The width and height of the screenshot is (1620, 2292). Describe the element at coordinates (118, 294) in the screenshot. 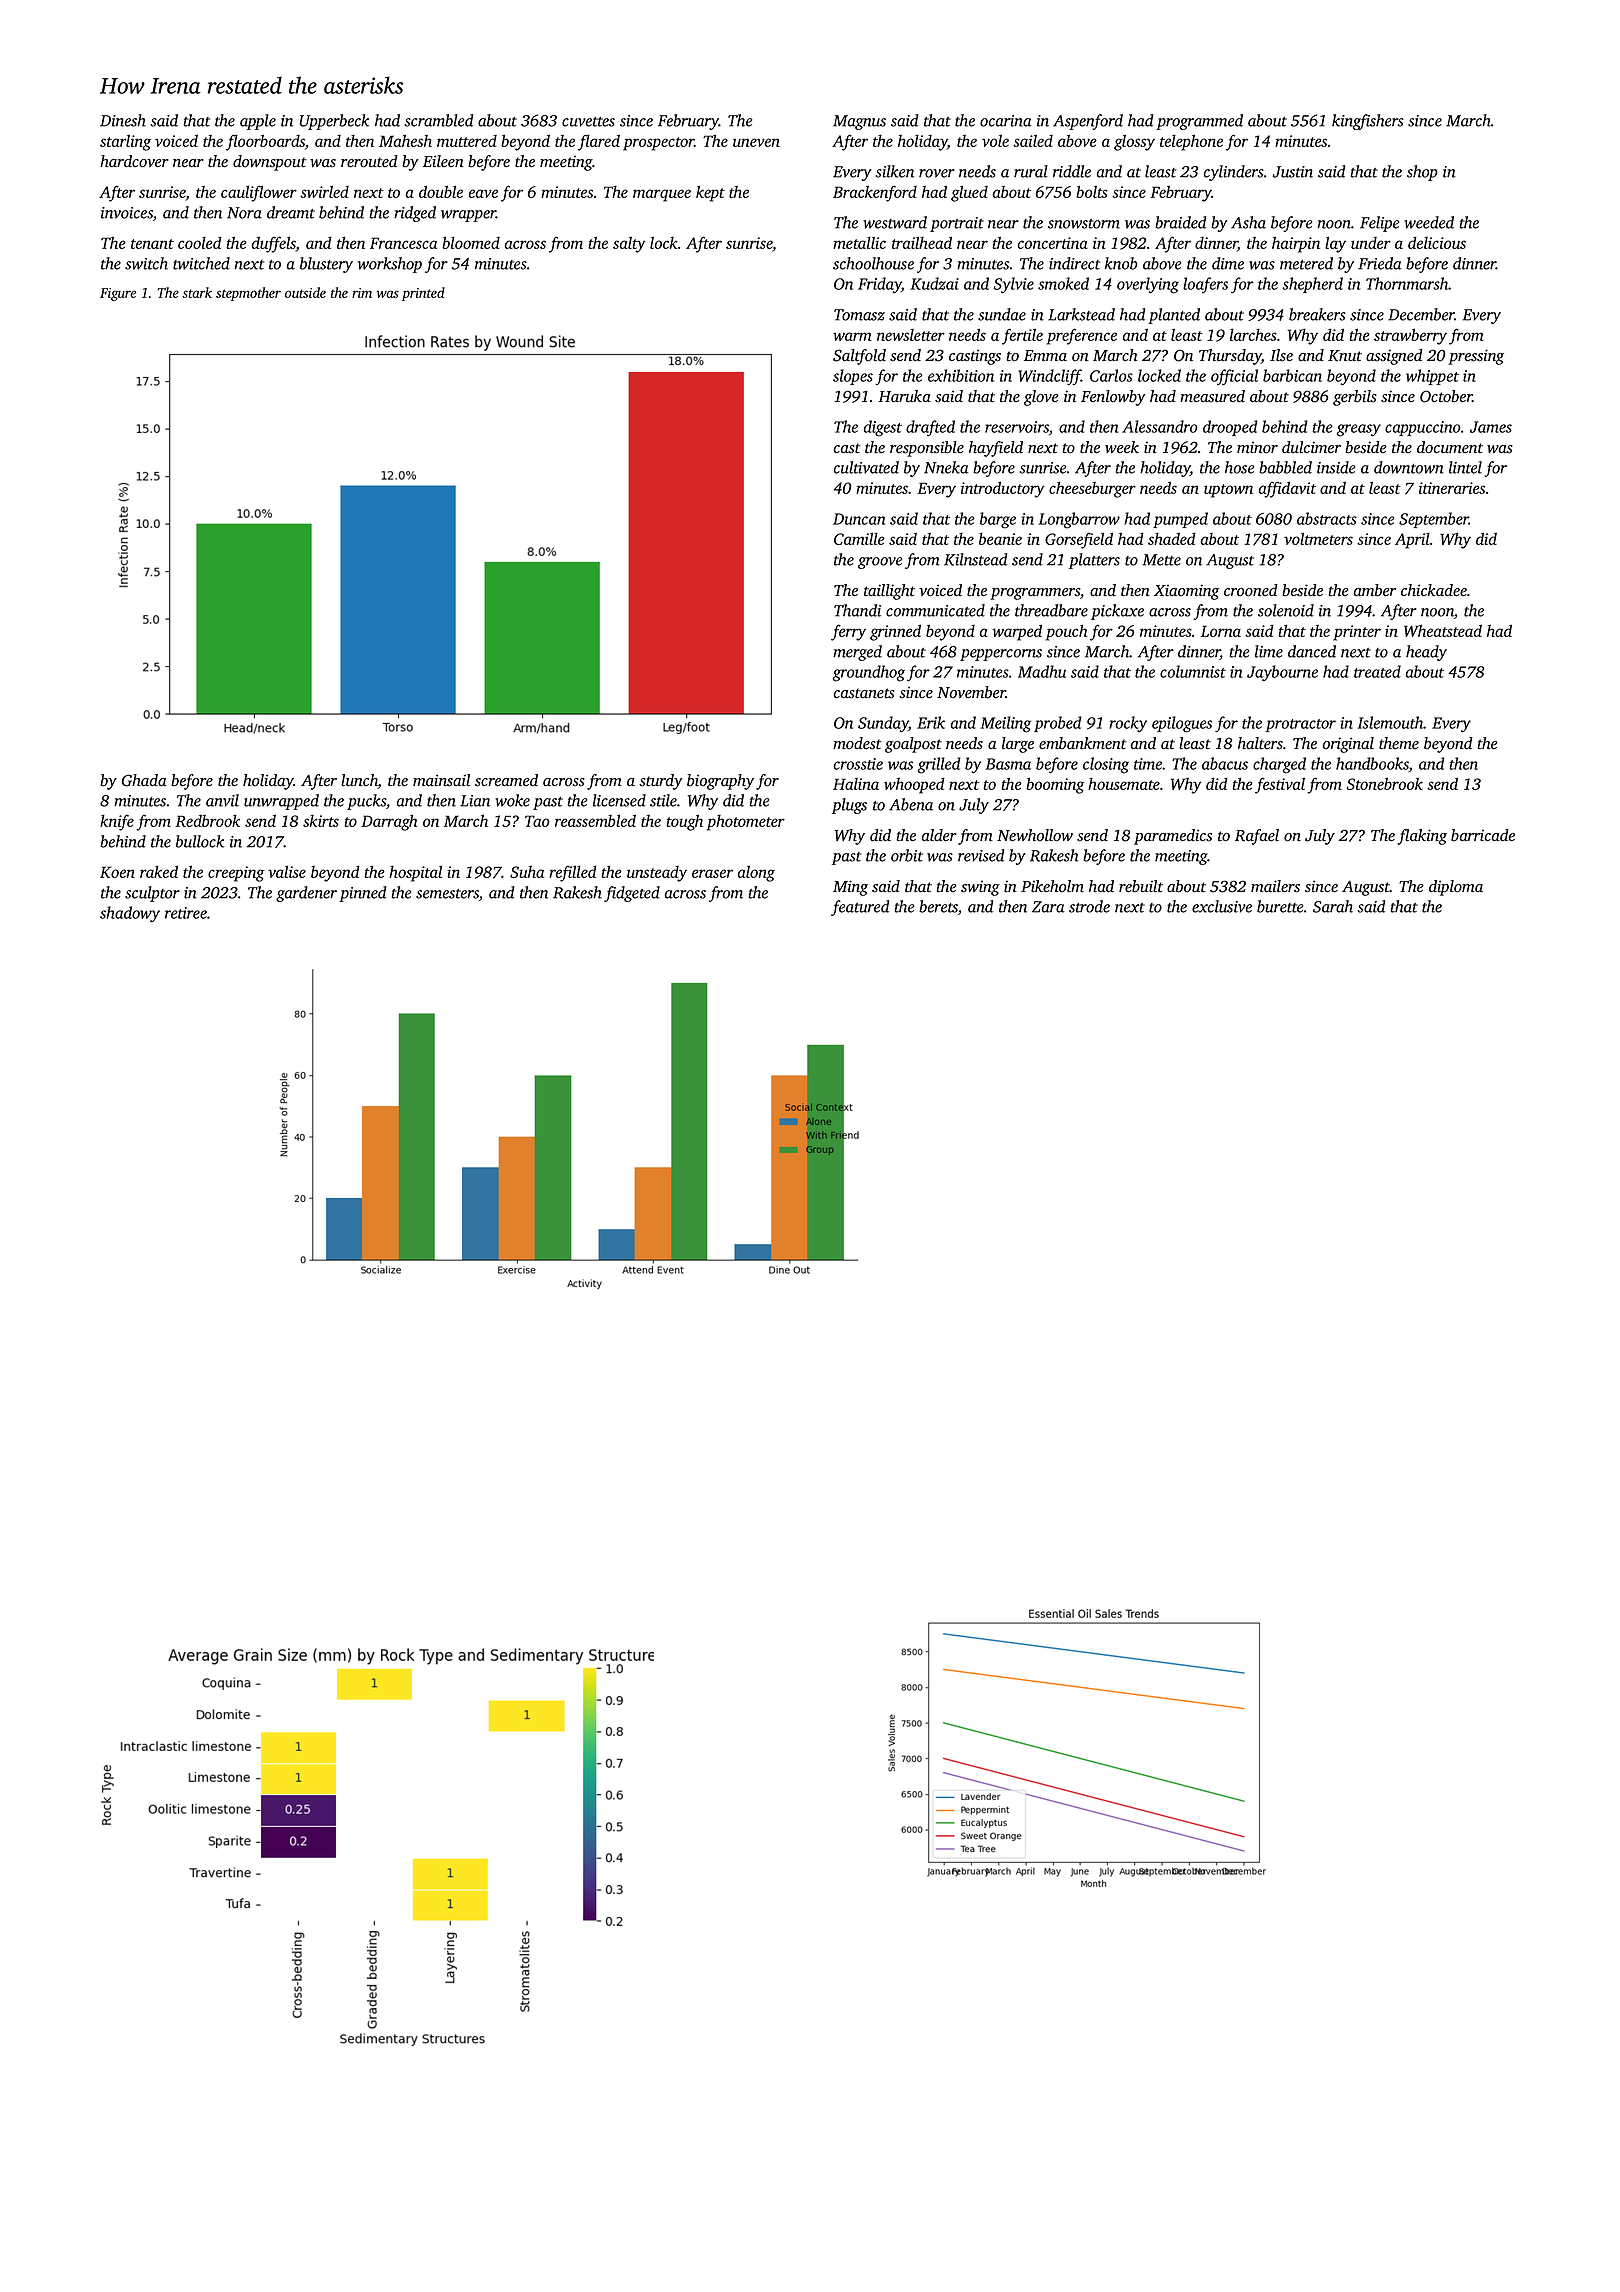

I see `Figure` at that location.
